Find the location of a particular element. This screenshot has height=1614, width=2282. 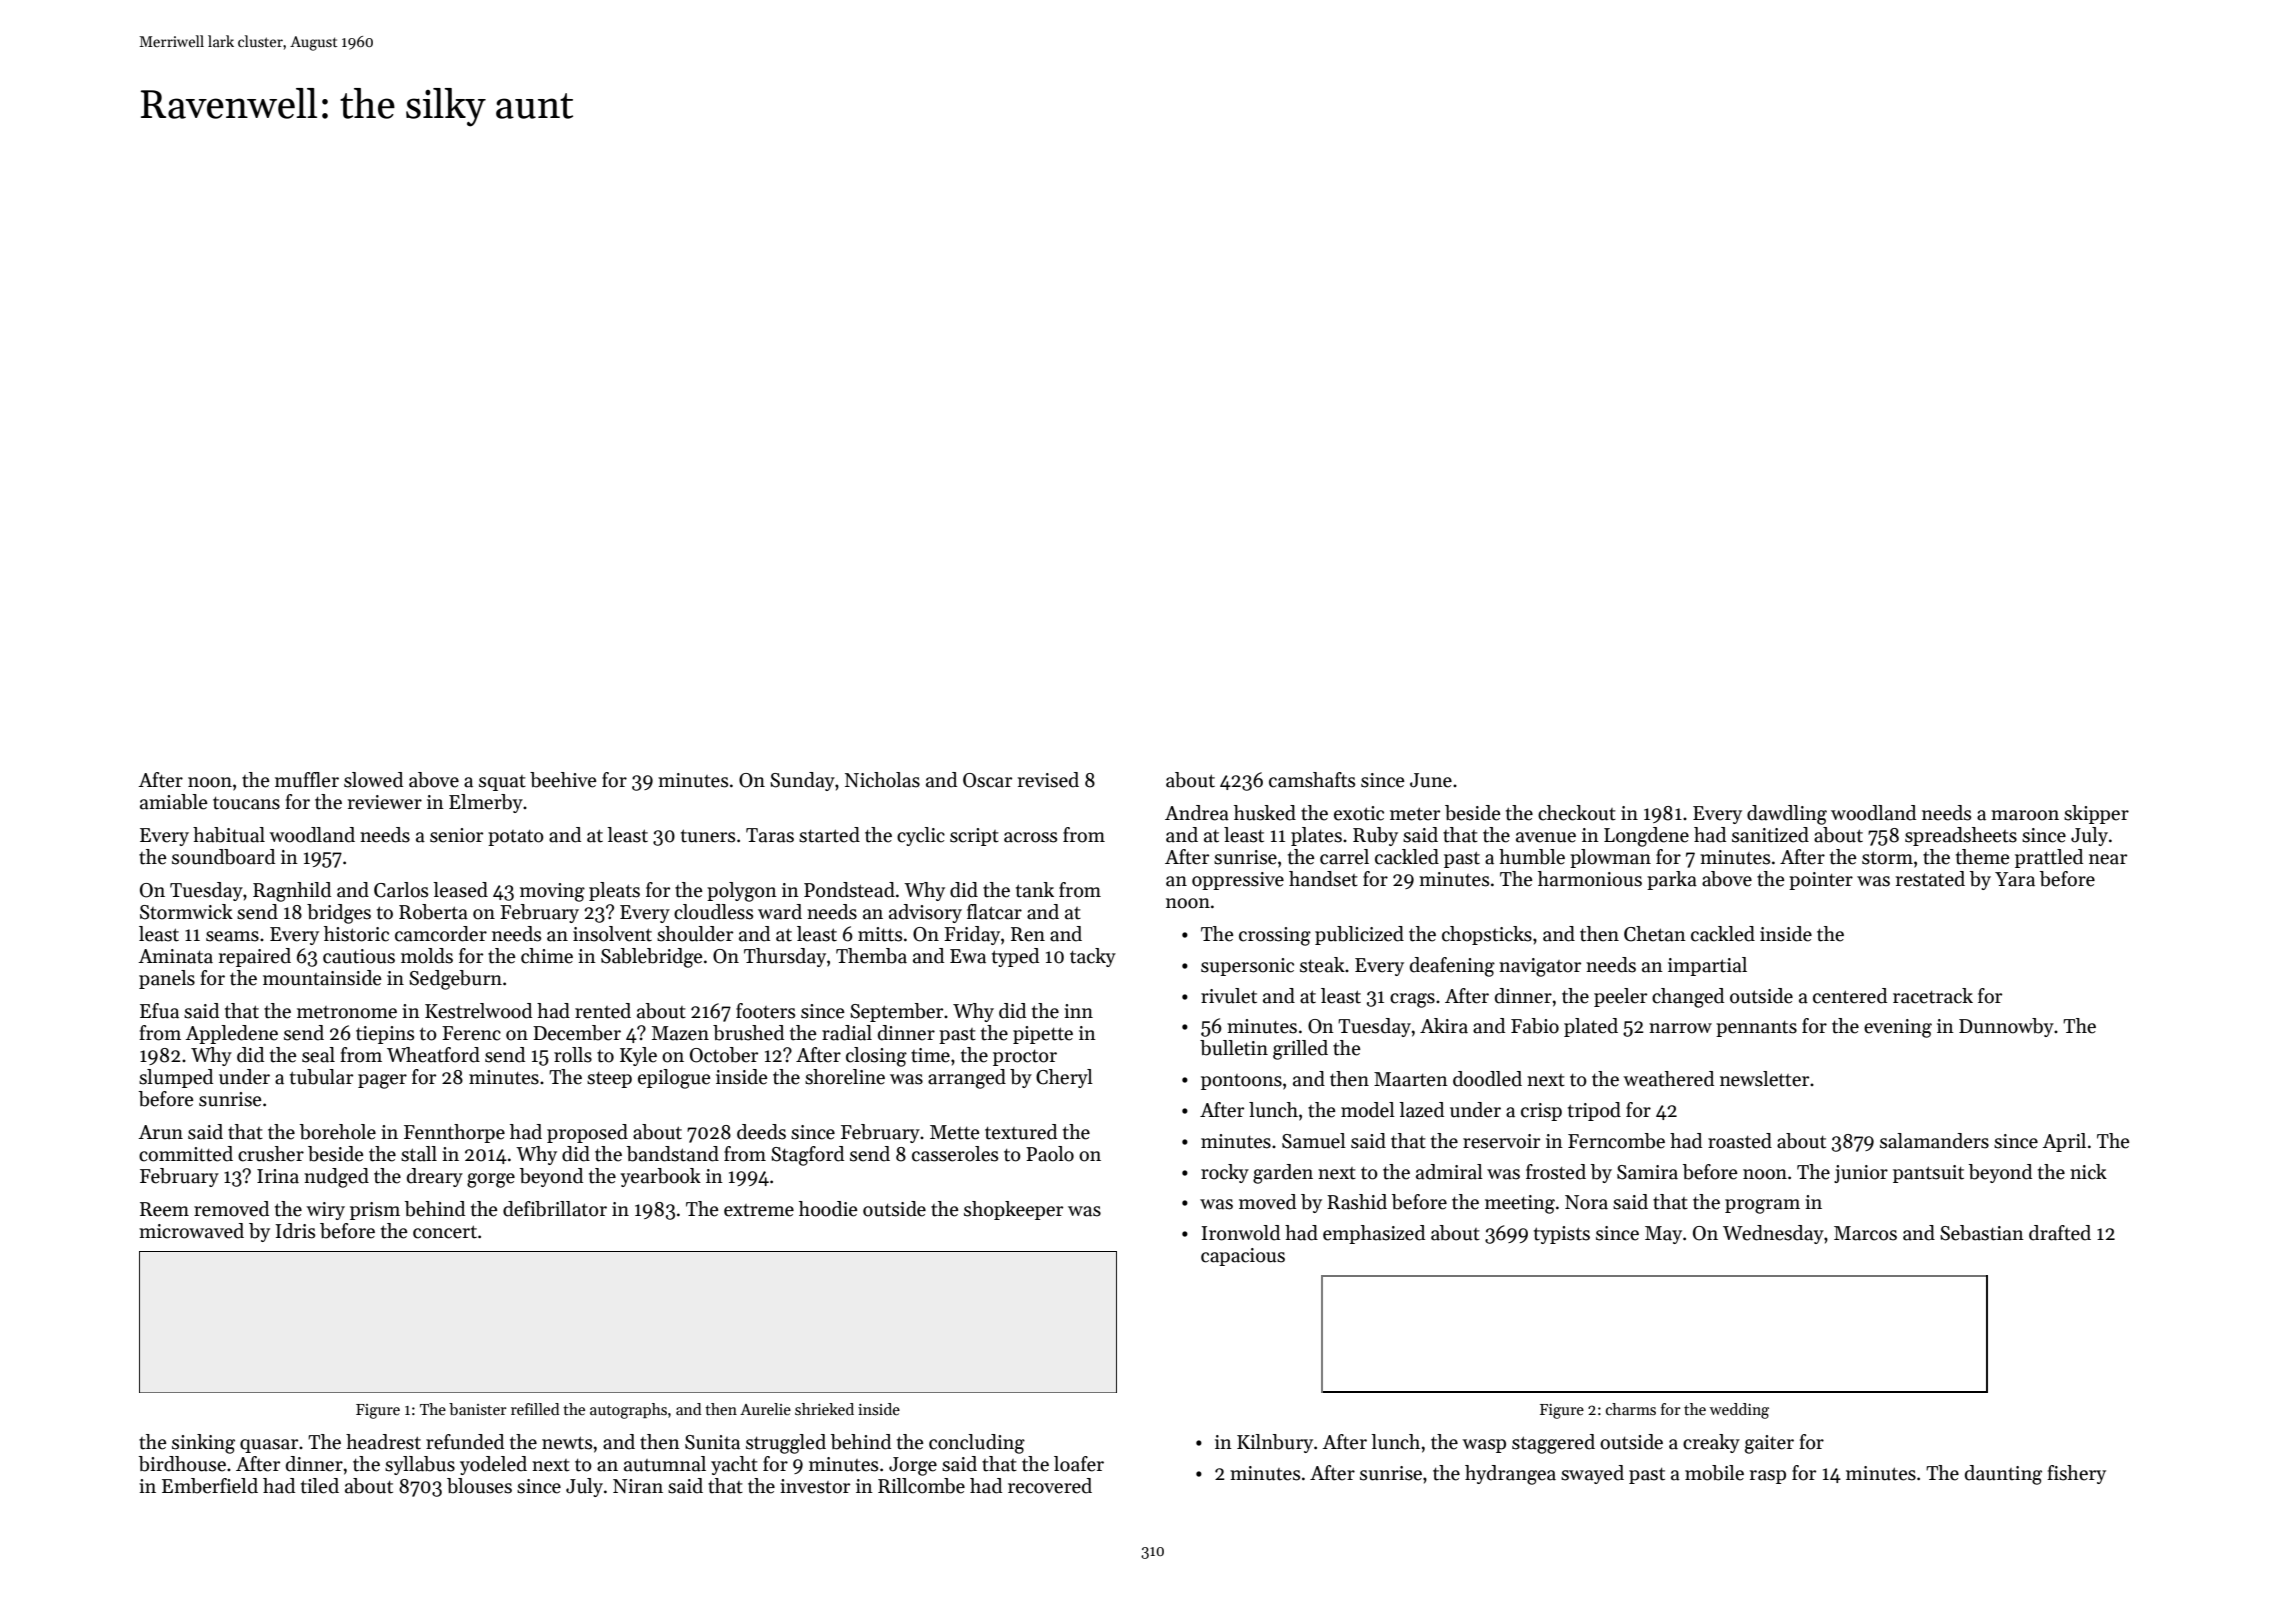

Appledene is located at coordinates (231, 1034).
